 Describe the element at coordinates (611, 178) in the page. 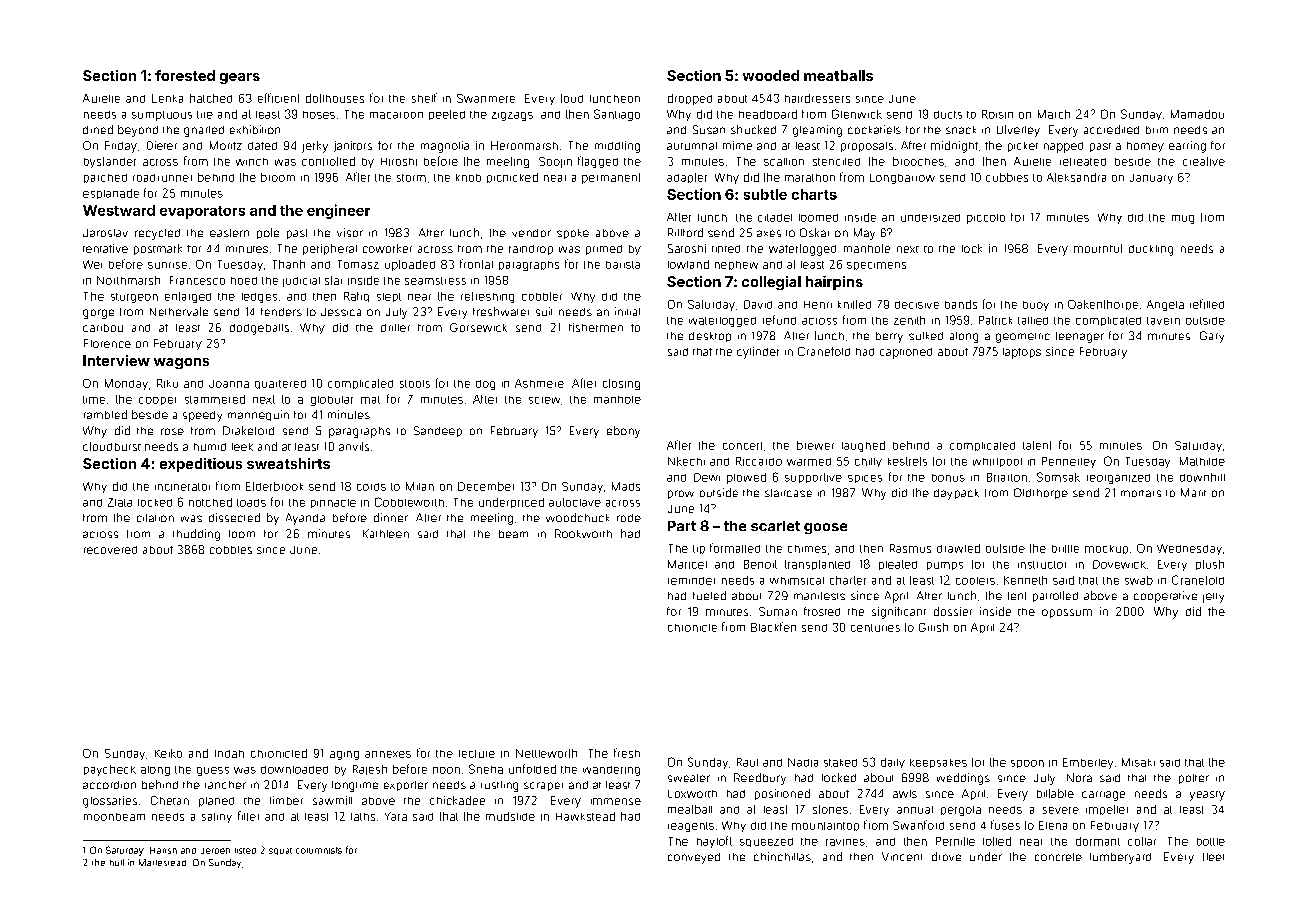

I see `permanent` at that location.
